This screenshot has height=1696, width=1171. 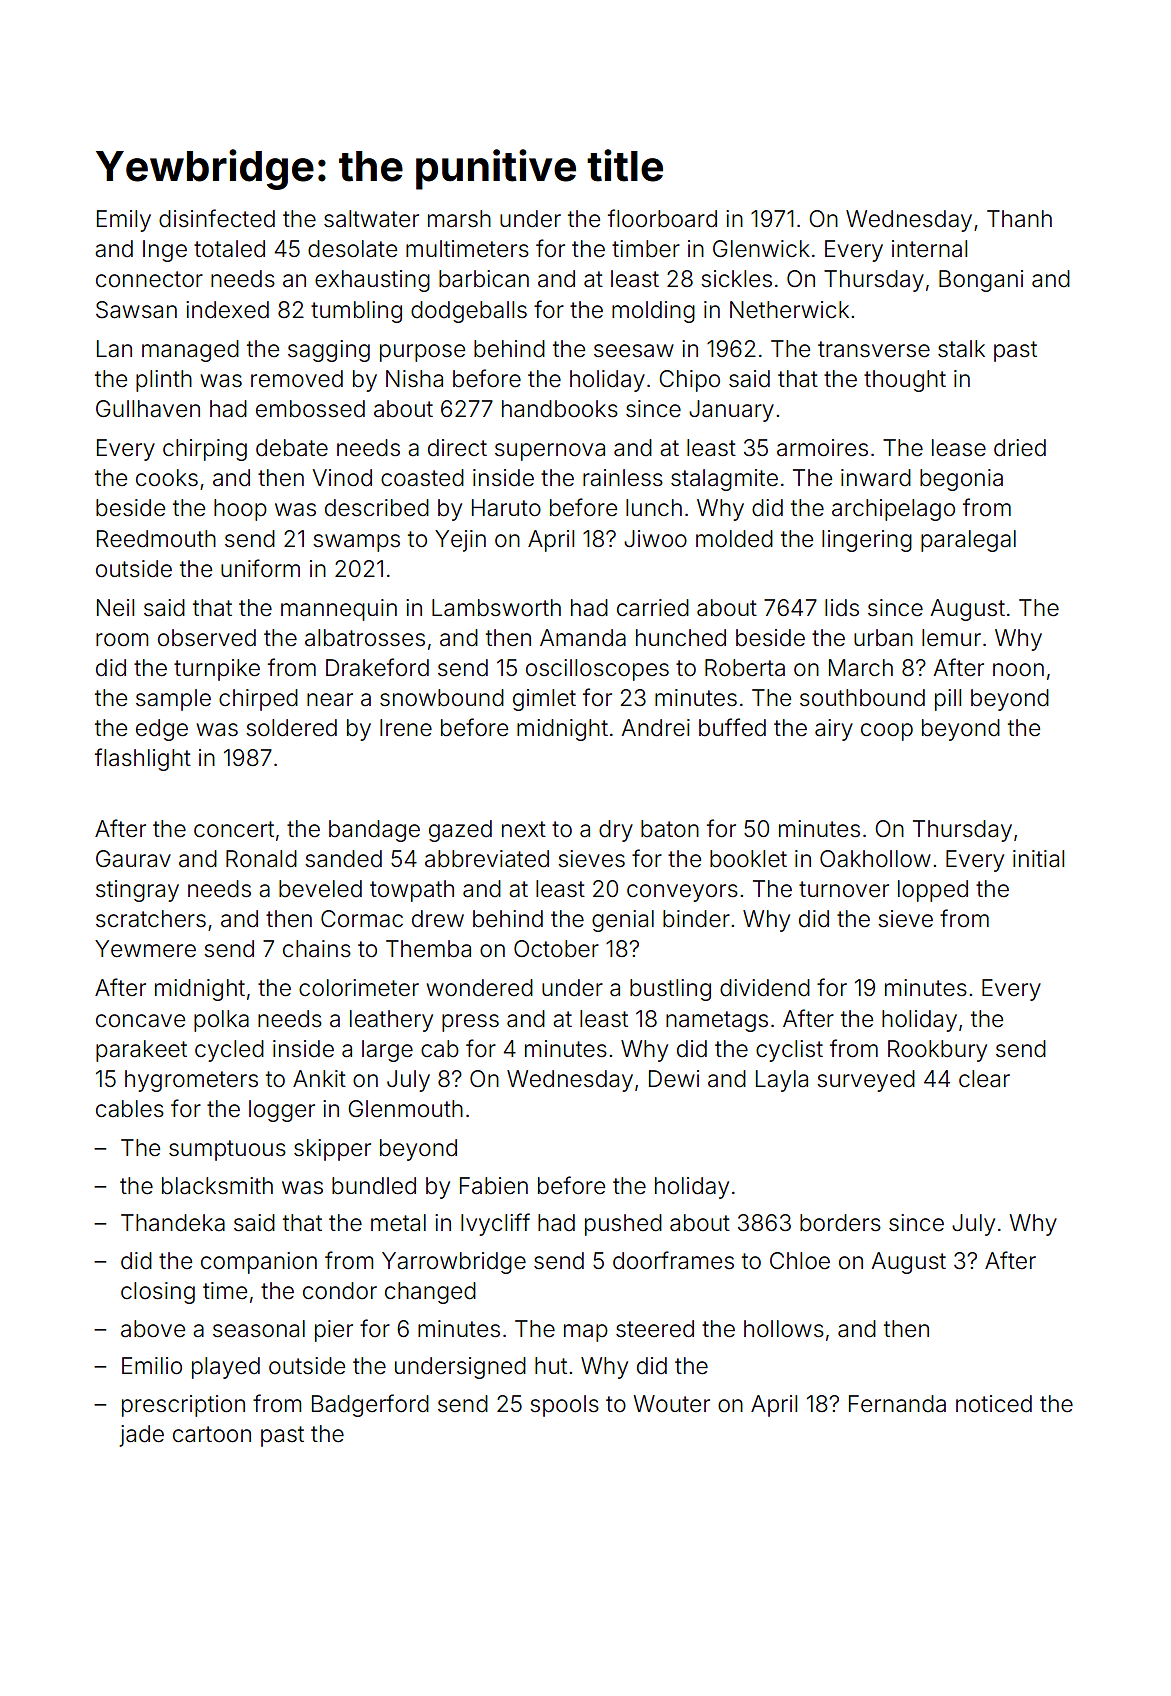 What do you see at coordinates (655, 728) in the screenshot?
I see `Andrei` at bounding box center [655, 728].
